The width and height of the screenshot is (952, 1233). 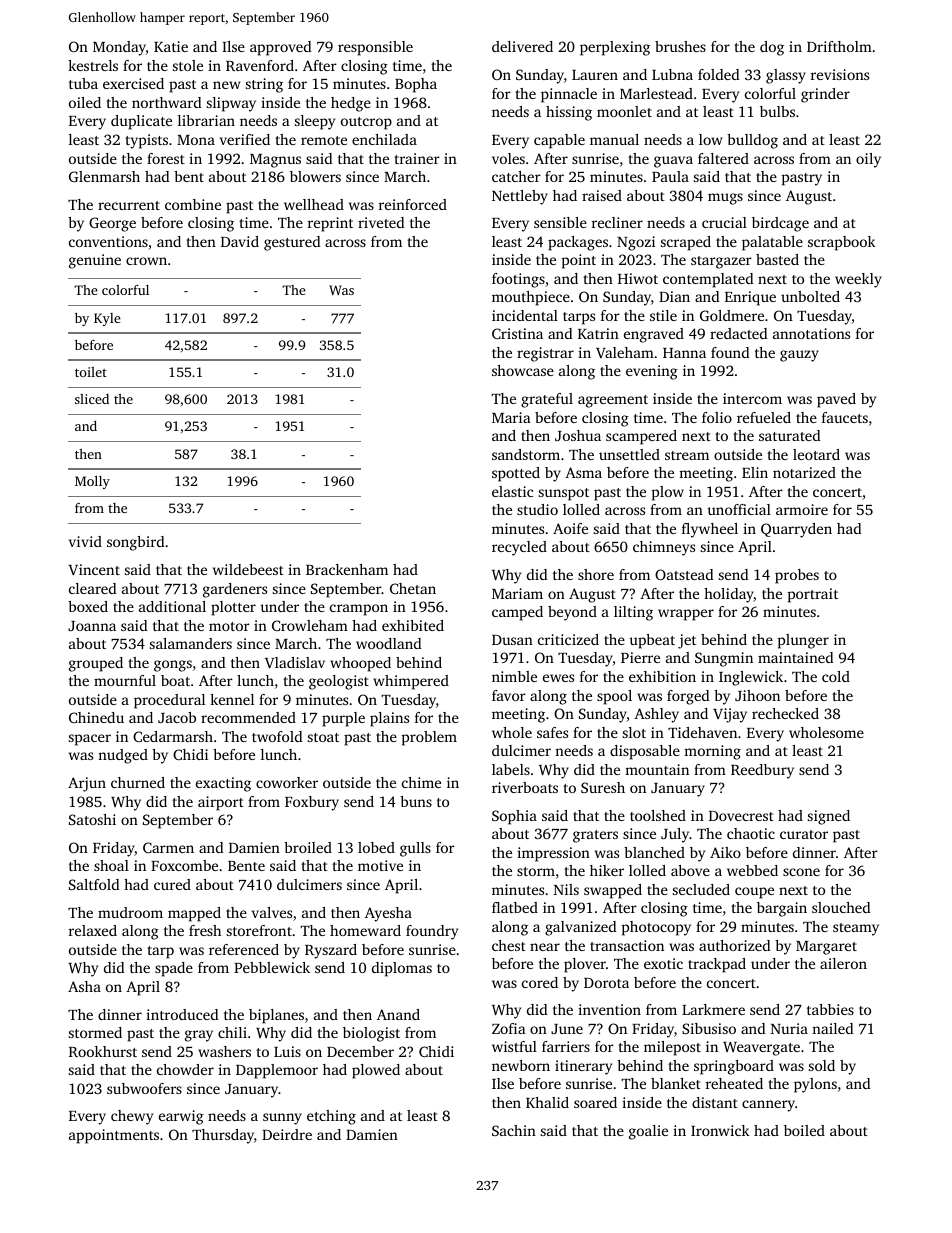 I want to click on impression, so click(x=553, y=854).
